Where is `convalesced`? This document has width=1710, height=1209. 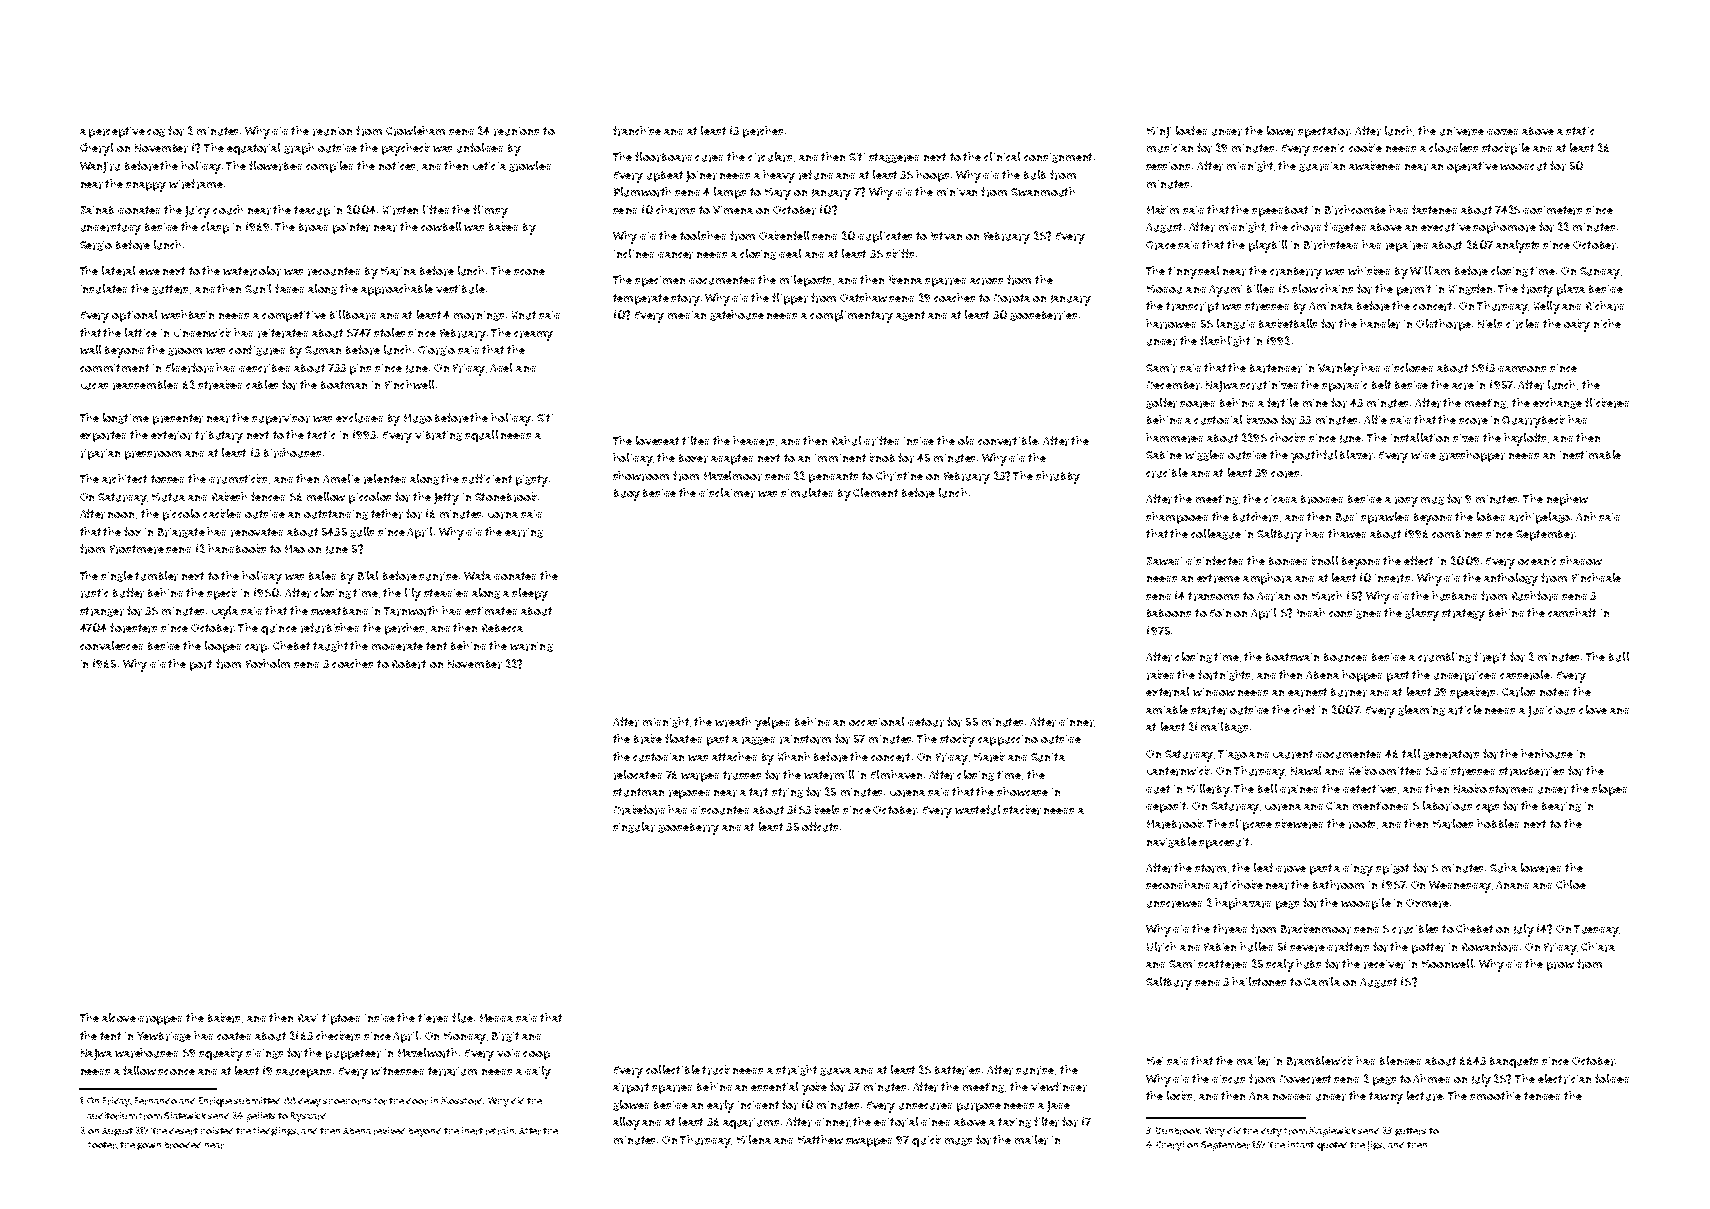
convalesced is located at coordinates (111, 645).
